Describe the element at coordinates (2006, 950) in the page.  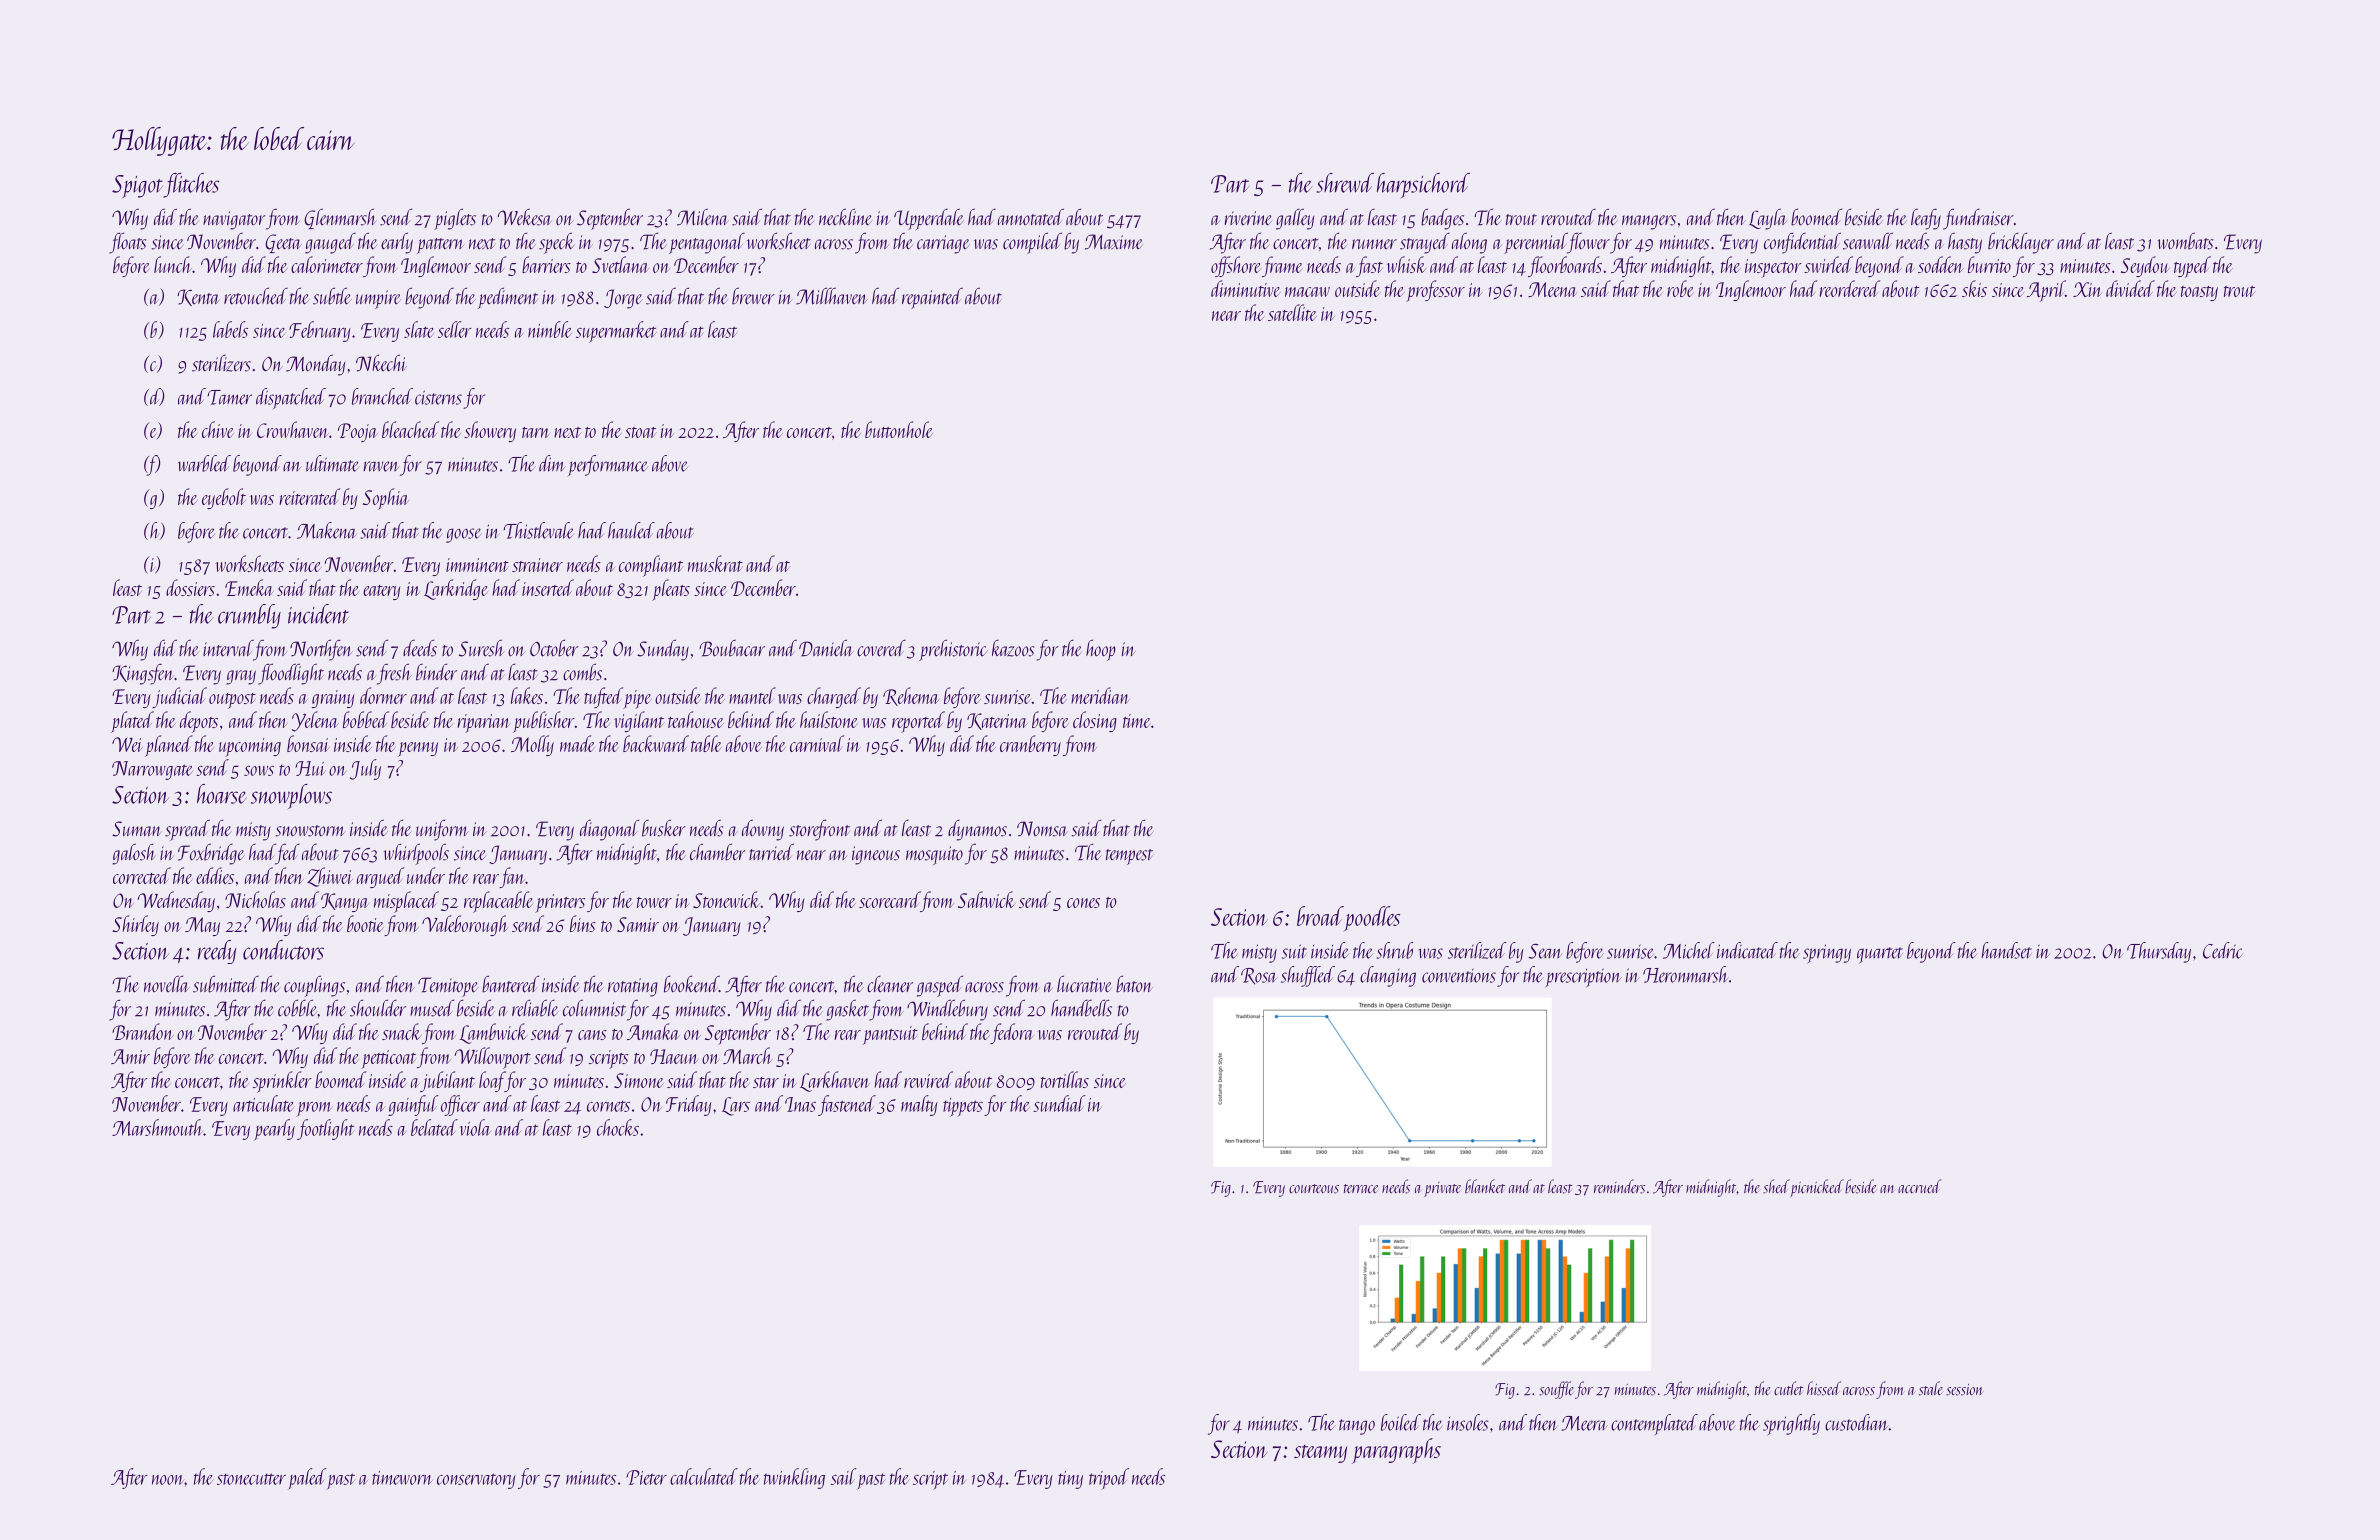
I see `handset` at that location.
